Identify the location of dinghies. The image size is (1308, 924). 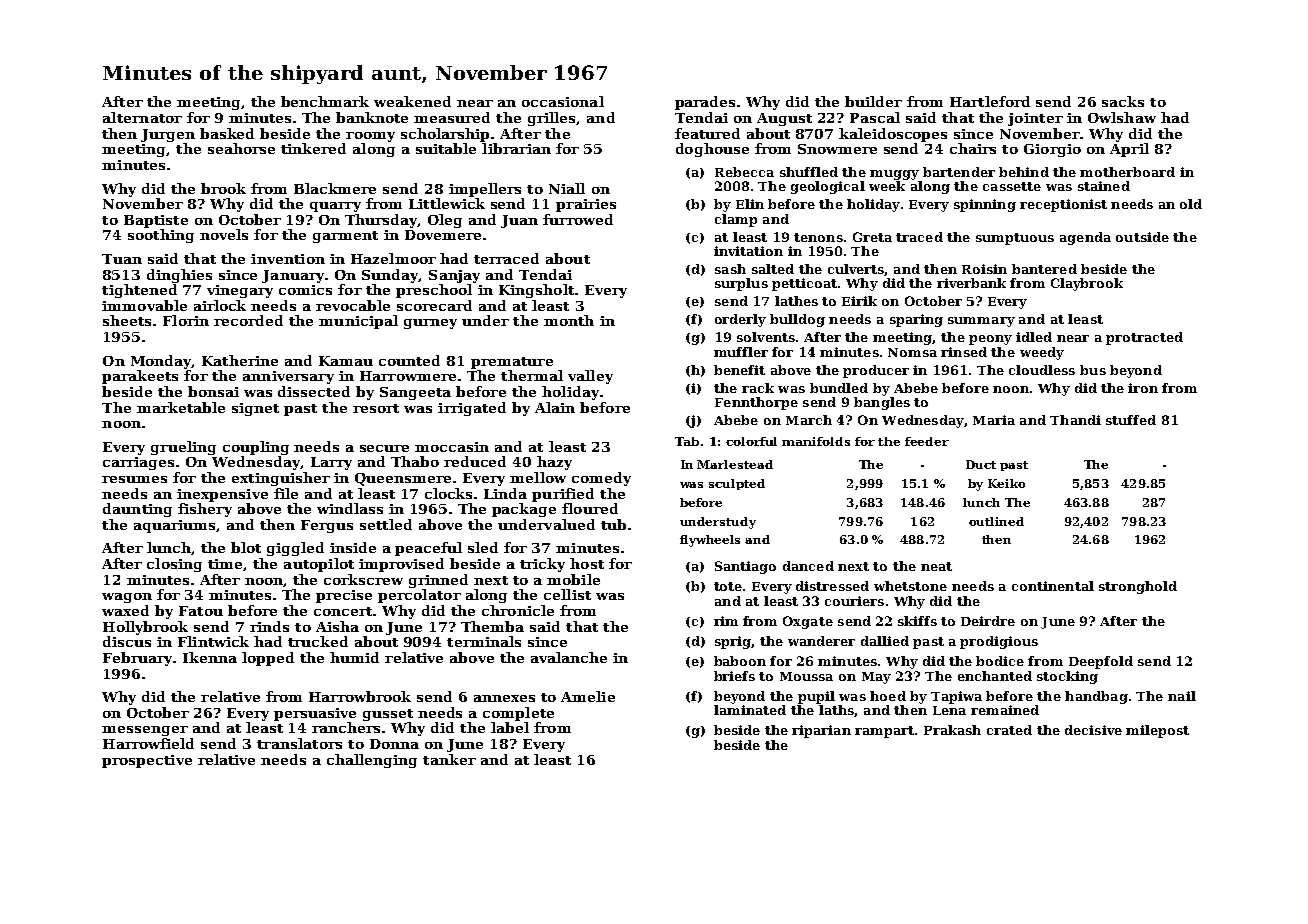
(179, 276).
